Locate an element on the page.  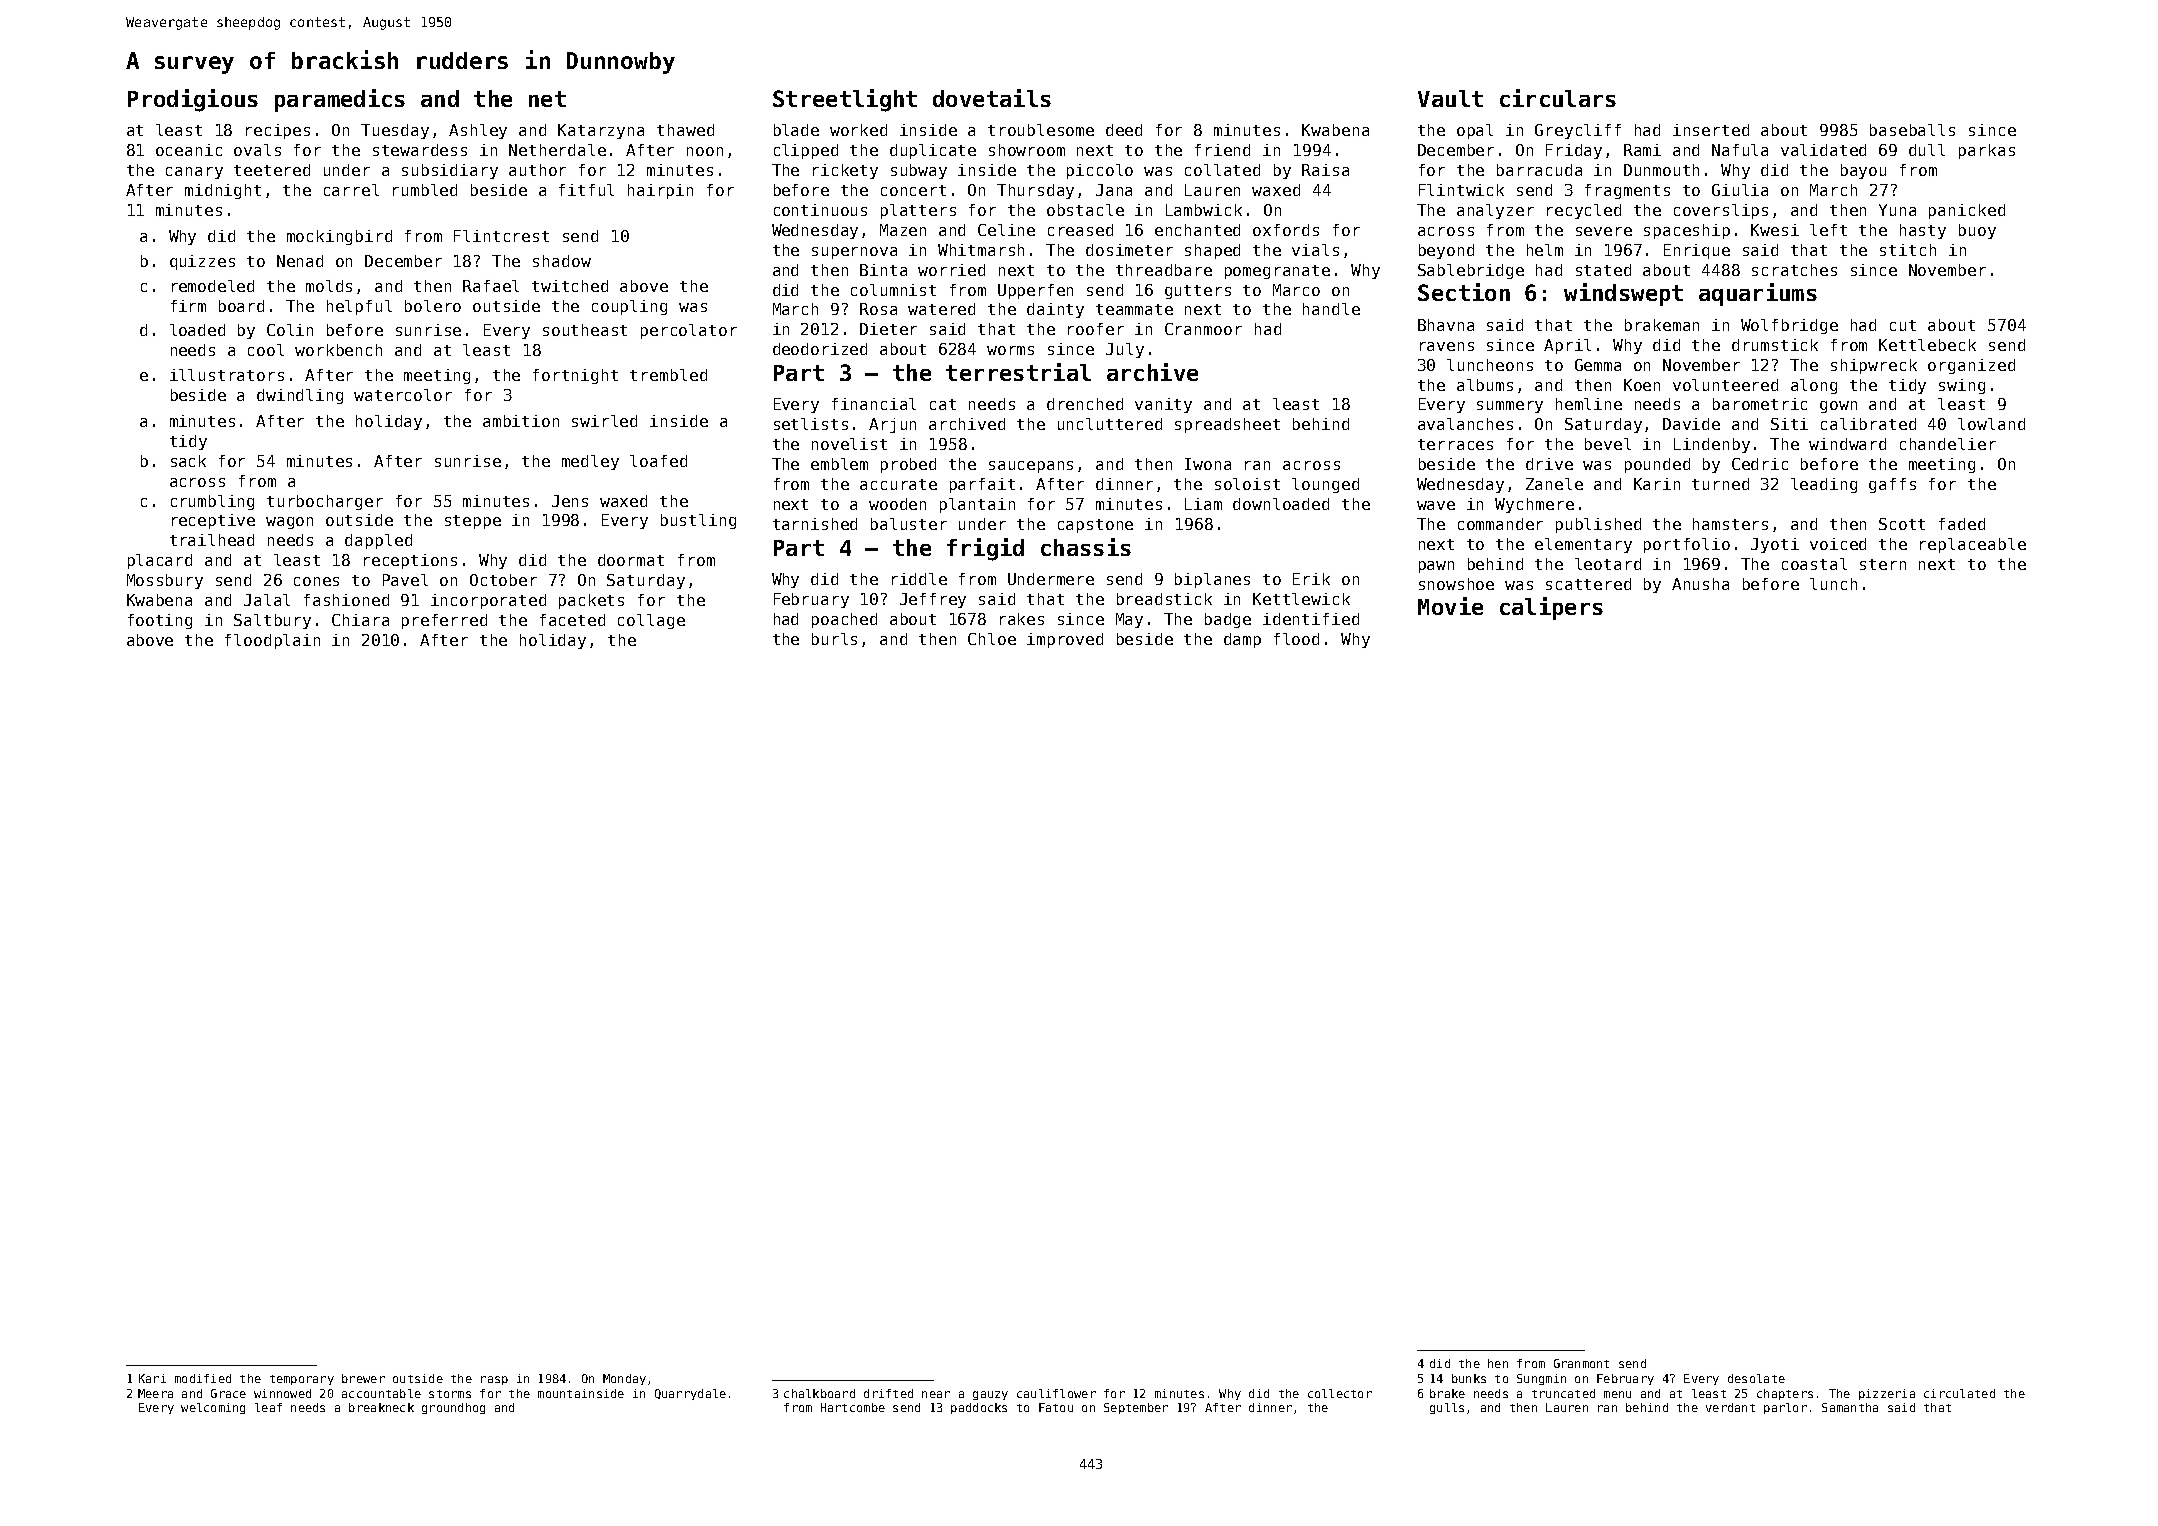
dovetails is located at coordinates (992, 98).
